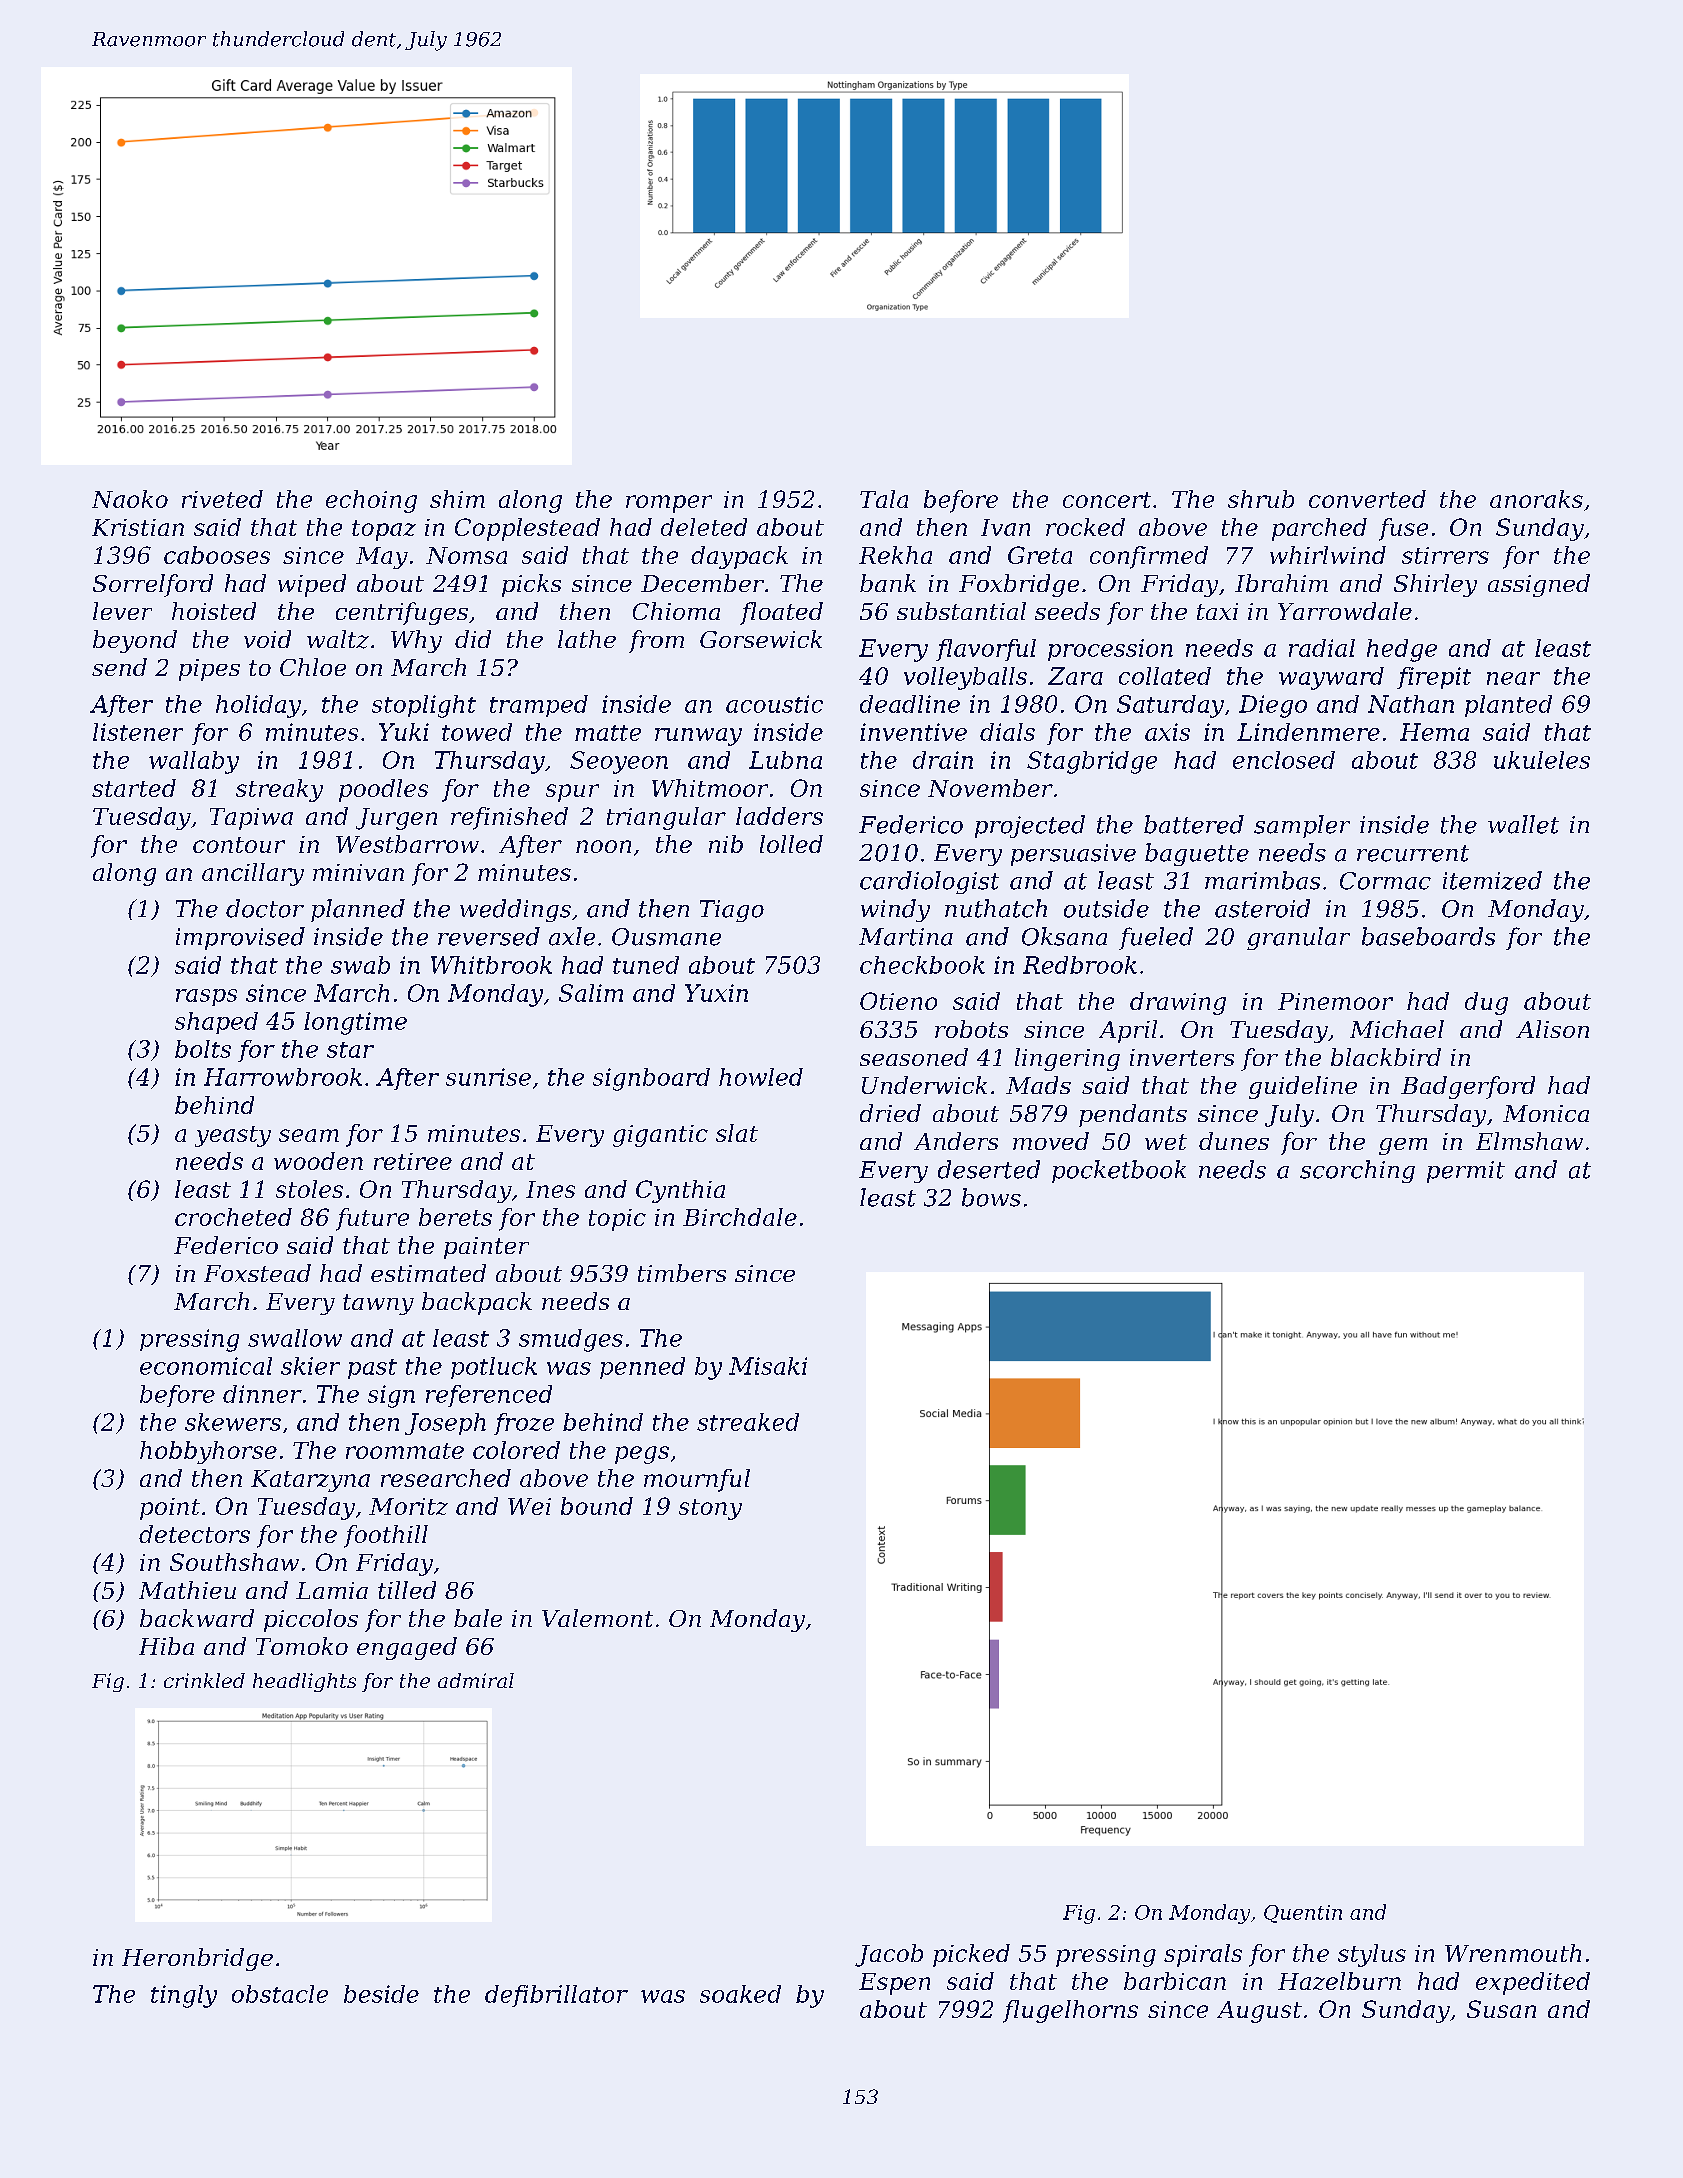 The width and height of the screenshot is (1683, 2178). What do you see at coordinates (956, 1141) in the screenshot?
I see `Anders` at bounding box center [956, 1141].
